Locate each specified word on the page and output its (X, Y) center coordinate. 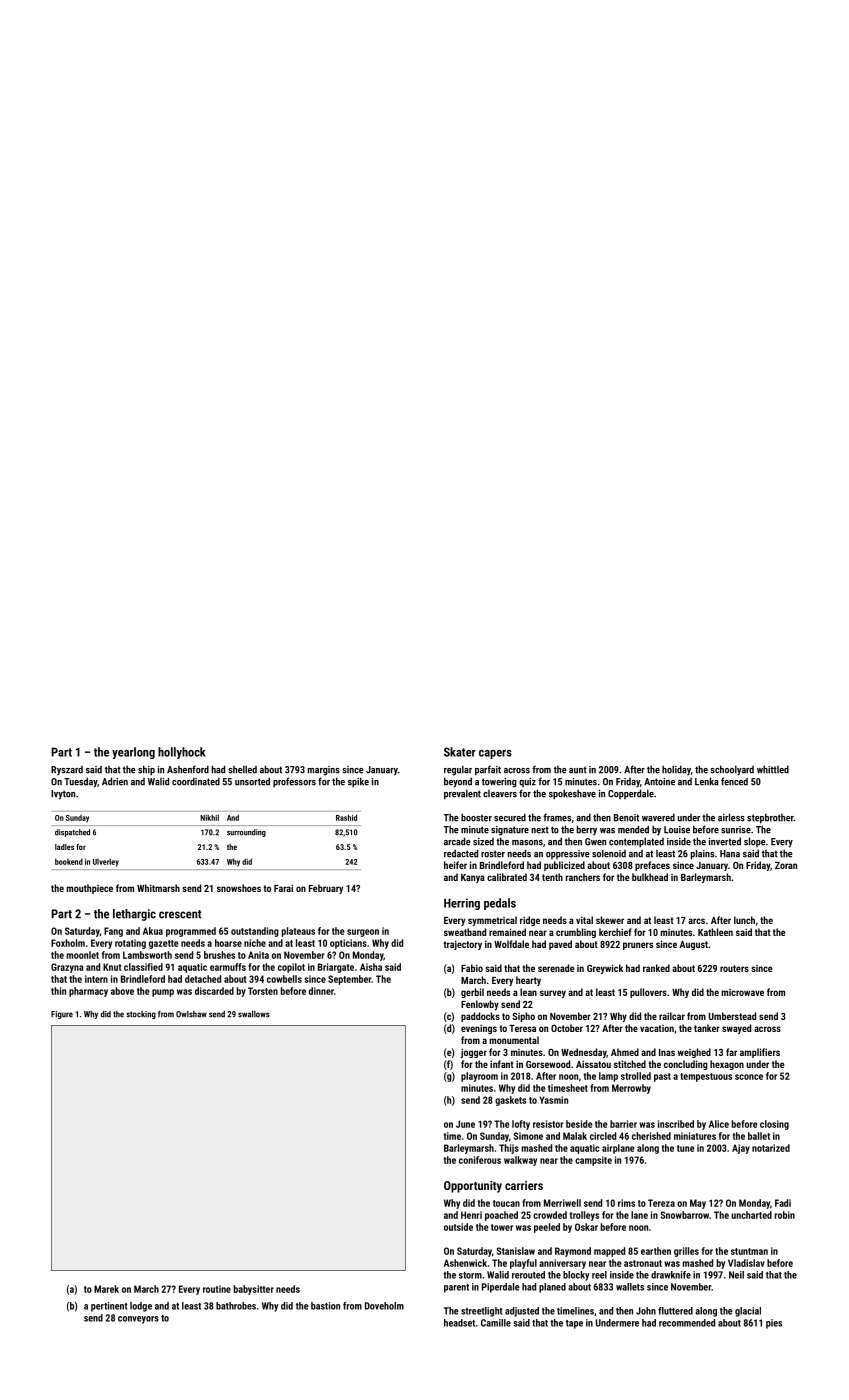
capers (495, 754)
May (698, 1204)
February (326, 889)
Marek (106, 1289)
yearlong (133, 753)
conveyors (138, 1320)
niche (255, 943)
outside (458, 1227)
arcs (696, 921)
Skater (460, 752)
